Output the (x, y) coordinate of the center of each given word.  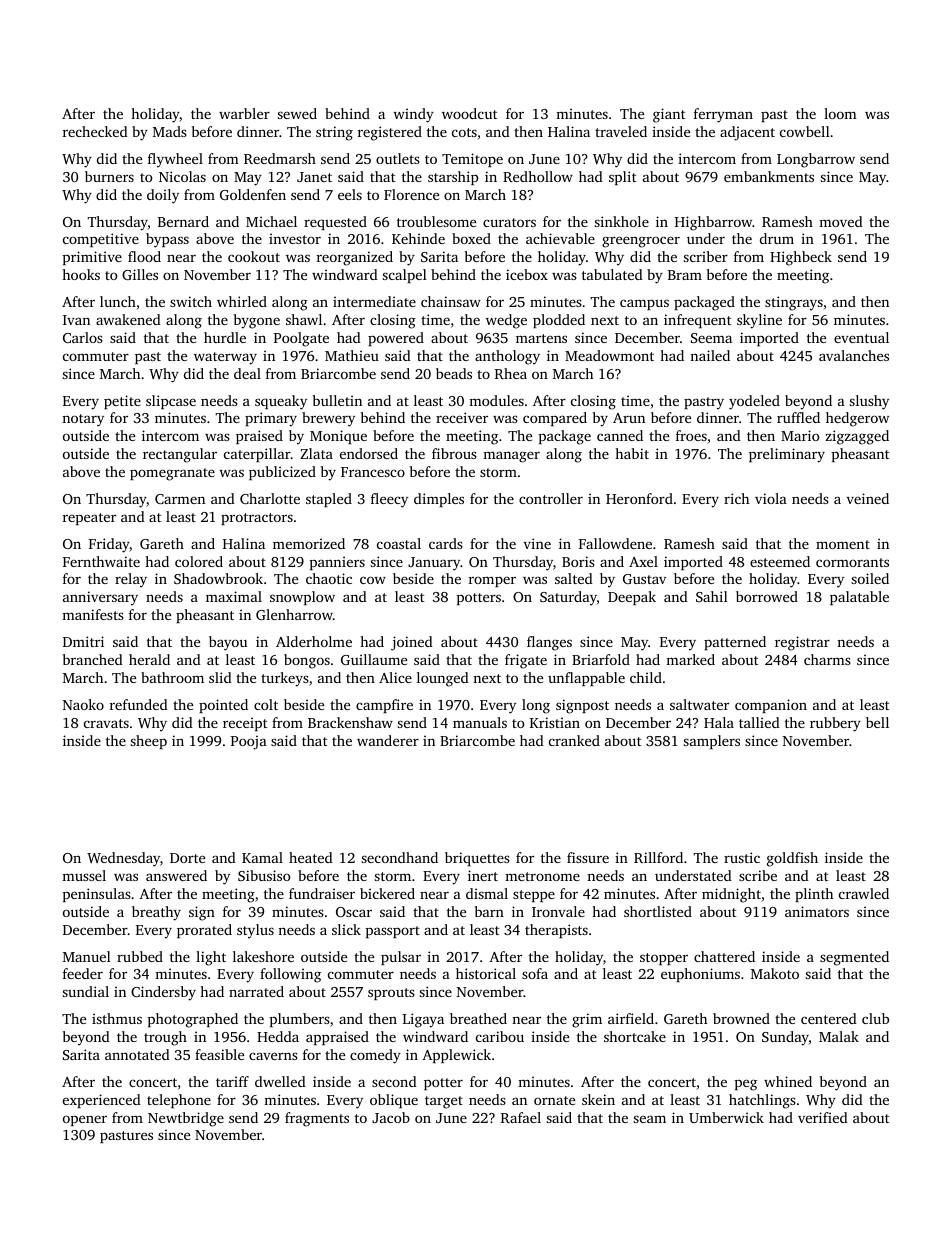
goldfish (792, 859)
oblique (394, 1101)
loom (840, 113)
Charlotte (270, 498)
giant (669, 115)
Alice (395, 677)
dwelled (280, 1081)
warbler (244, 113)
